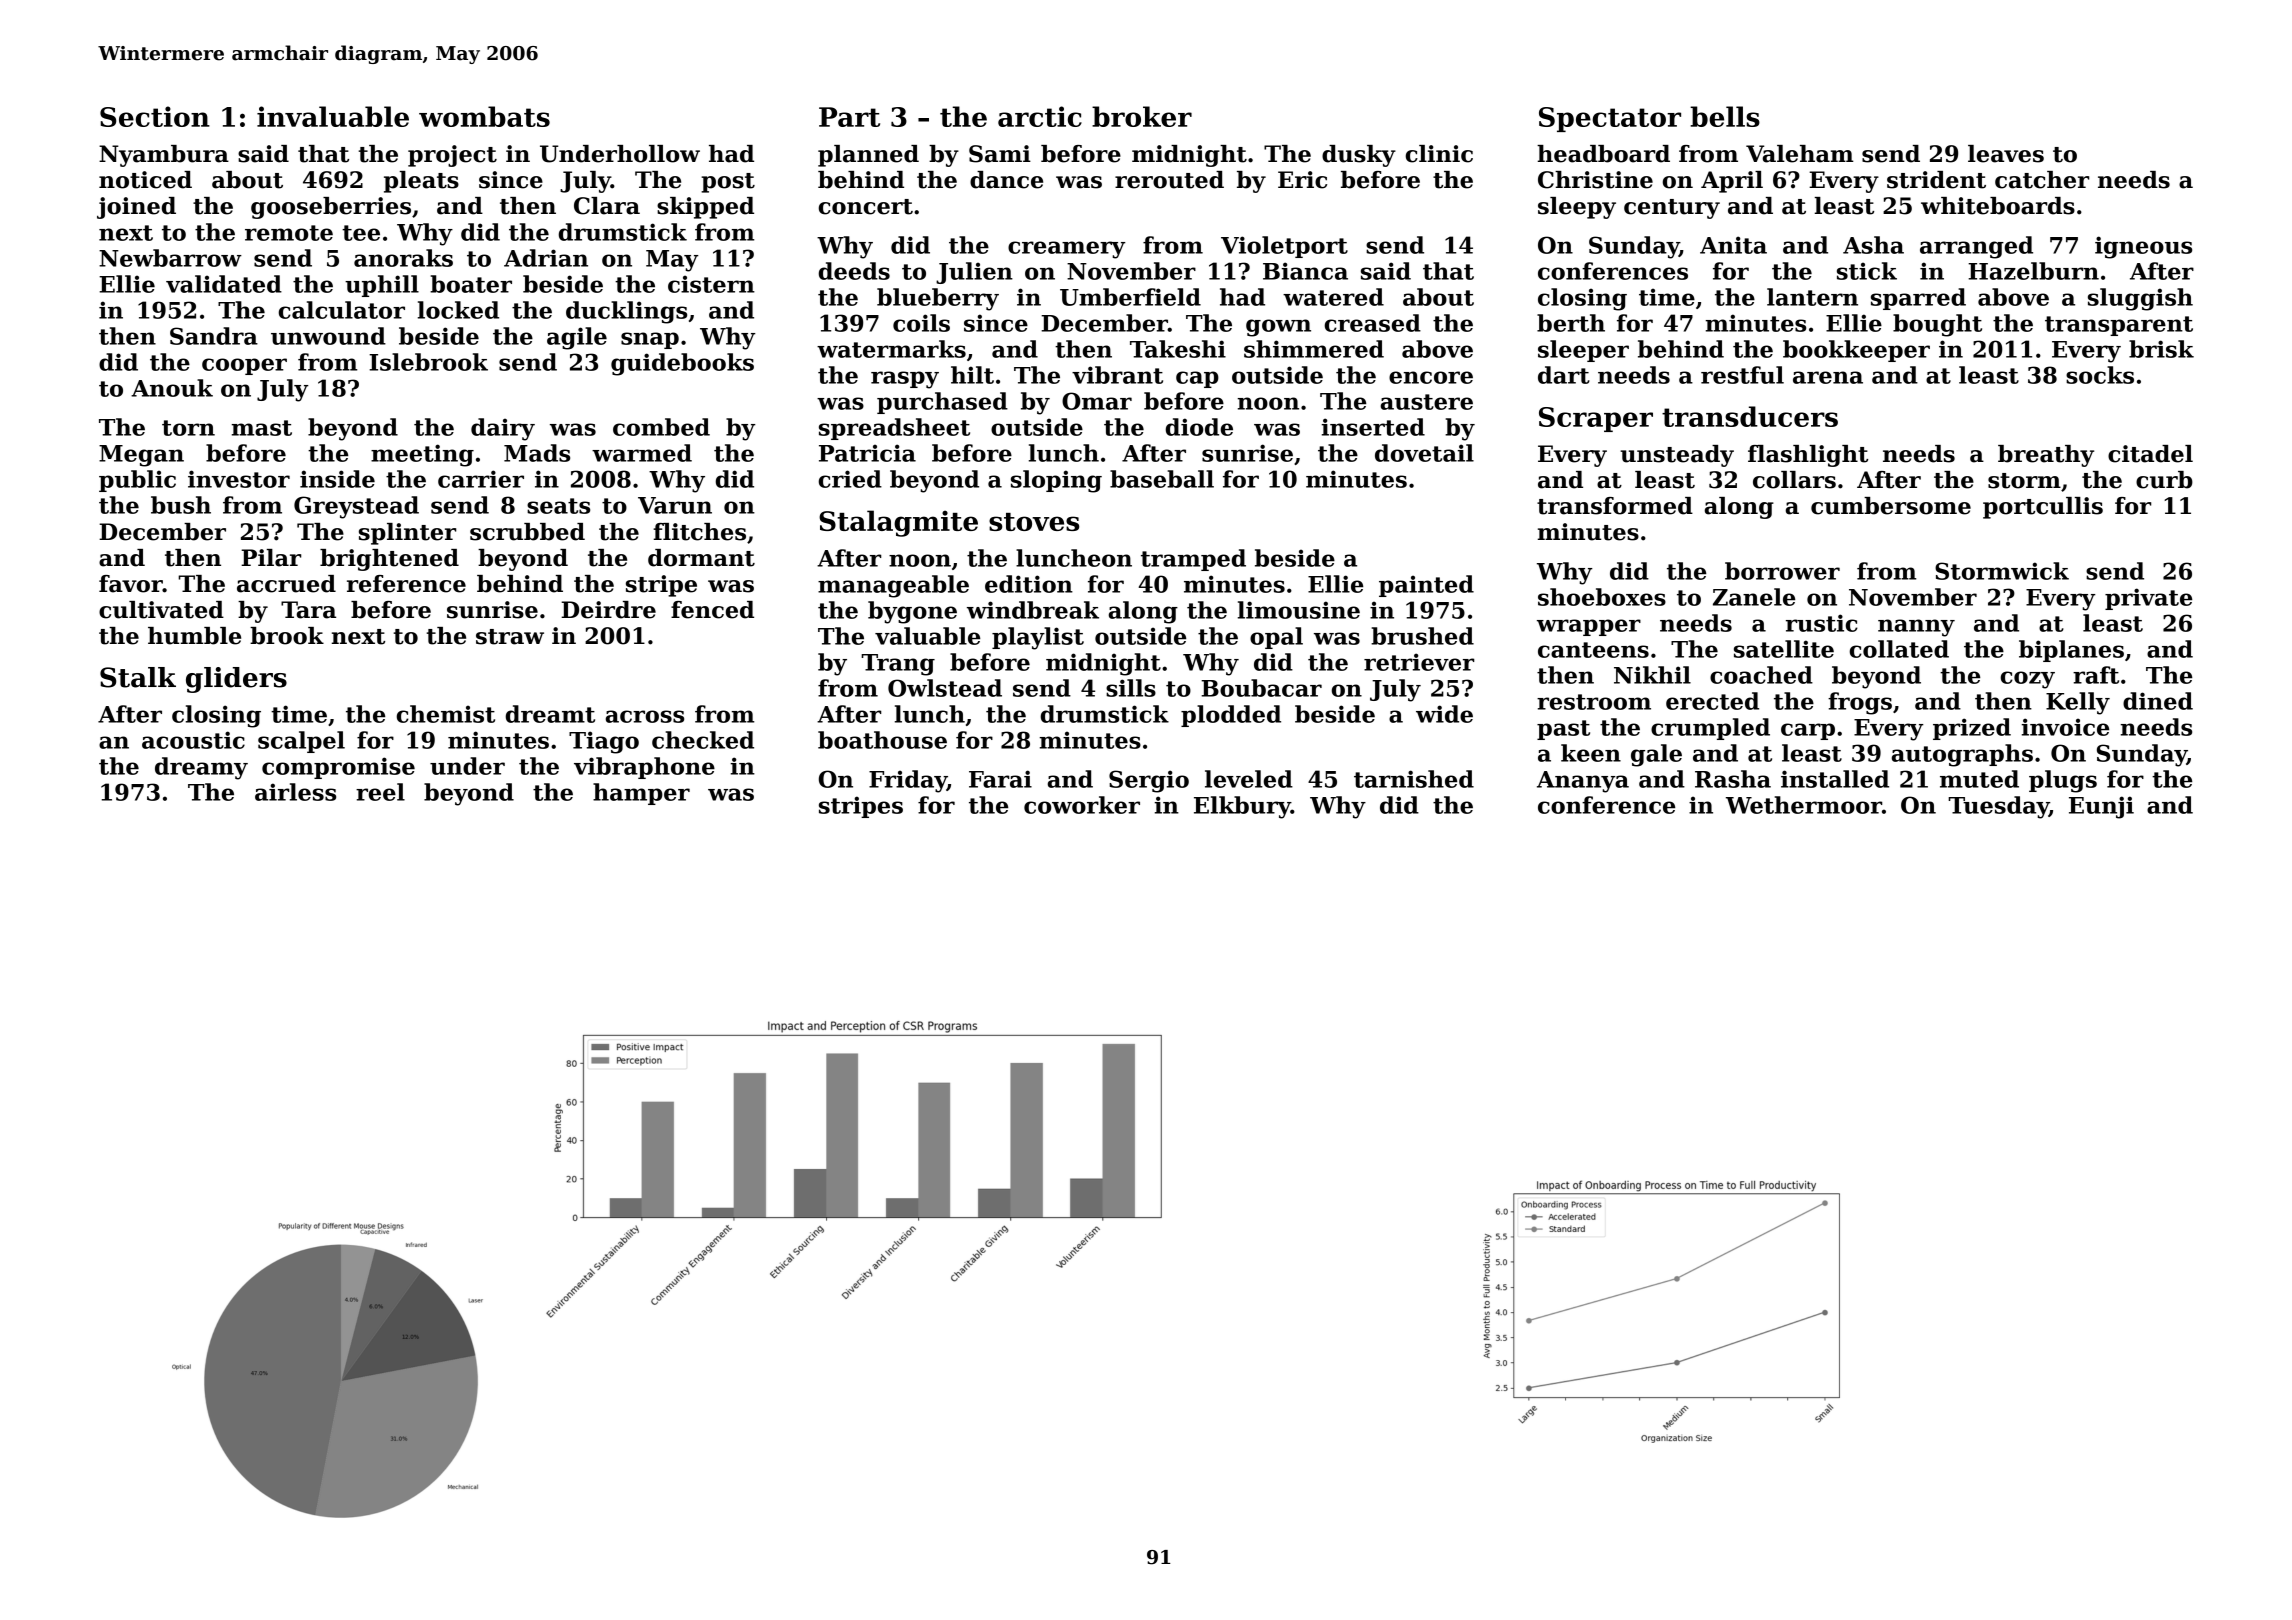  What do you see at coordinates (224, 284) in the screenshot?
I see `validated` at bounding box center [224, 284].
